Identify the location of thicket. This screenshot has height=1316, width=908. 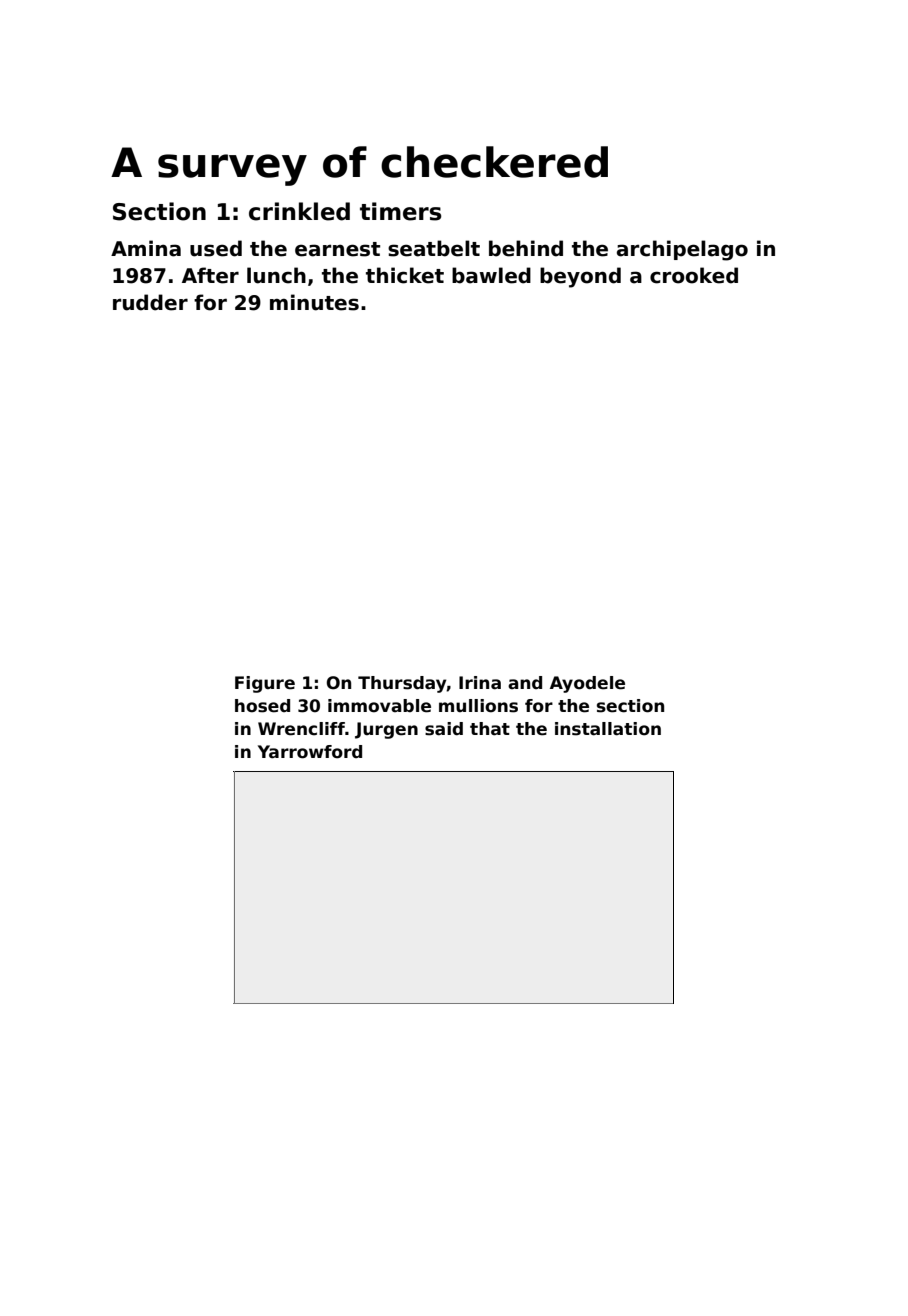
(405, 275).
